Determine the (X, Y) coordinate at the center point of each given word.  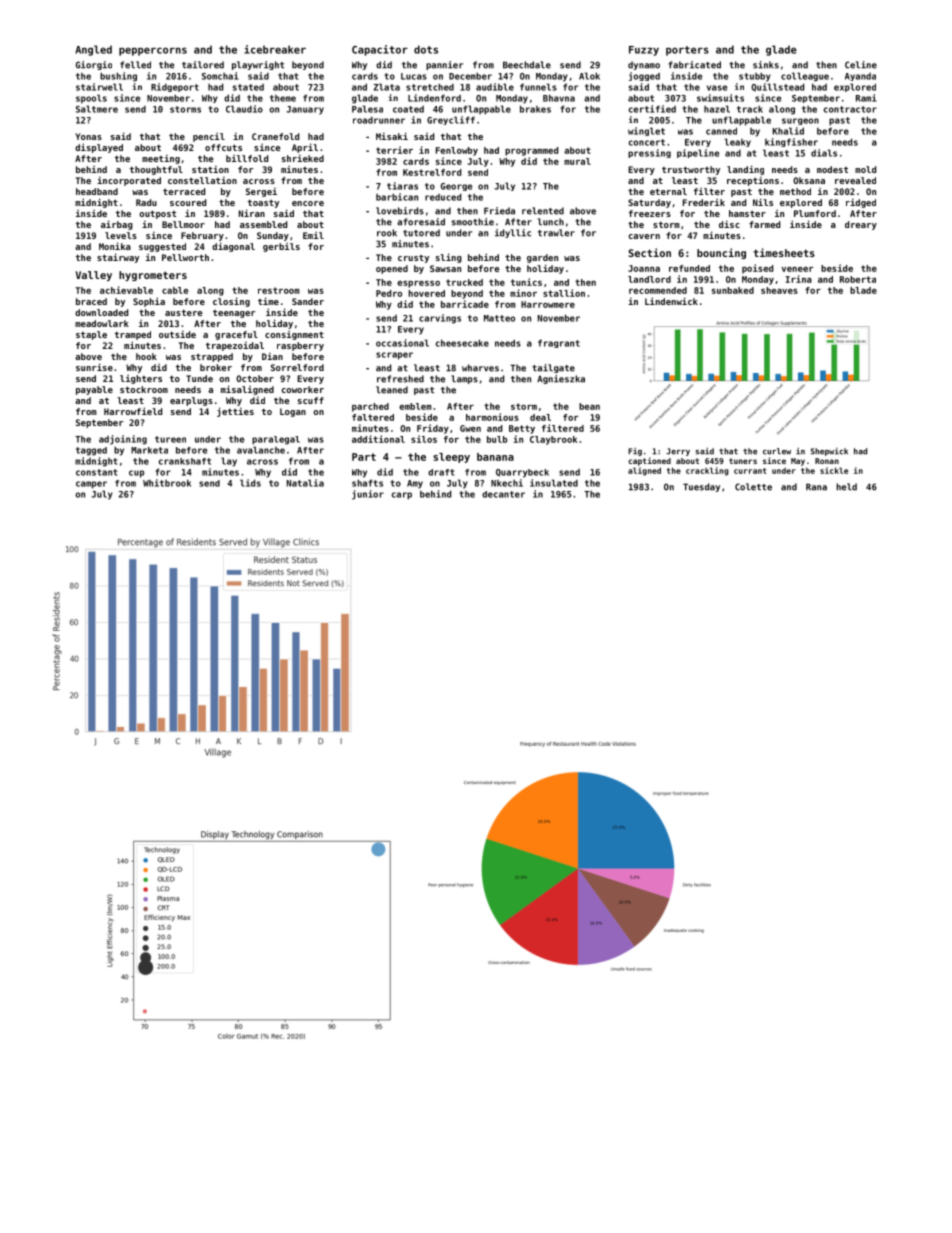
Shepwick (829, 452)
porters (687, 51)
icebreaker (275, 49)
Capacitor (380, 50)
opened (392, 269)
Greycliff (451, 120)
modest (832, 169)
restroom (279, 290)
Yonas (88, 136)
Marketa (149, 450)
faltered (373, 417)
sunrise (94, 367)
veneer (798, 269)
